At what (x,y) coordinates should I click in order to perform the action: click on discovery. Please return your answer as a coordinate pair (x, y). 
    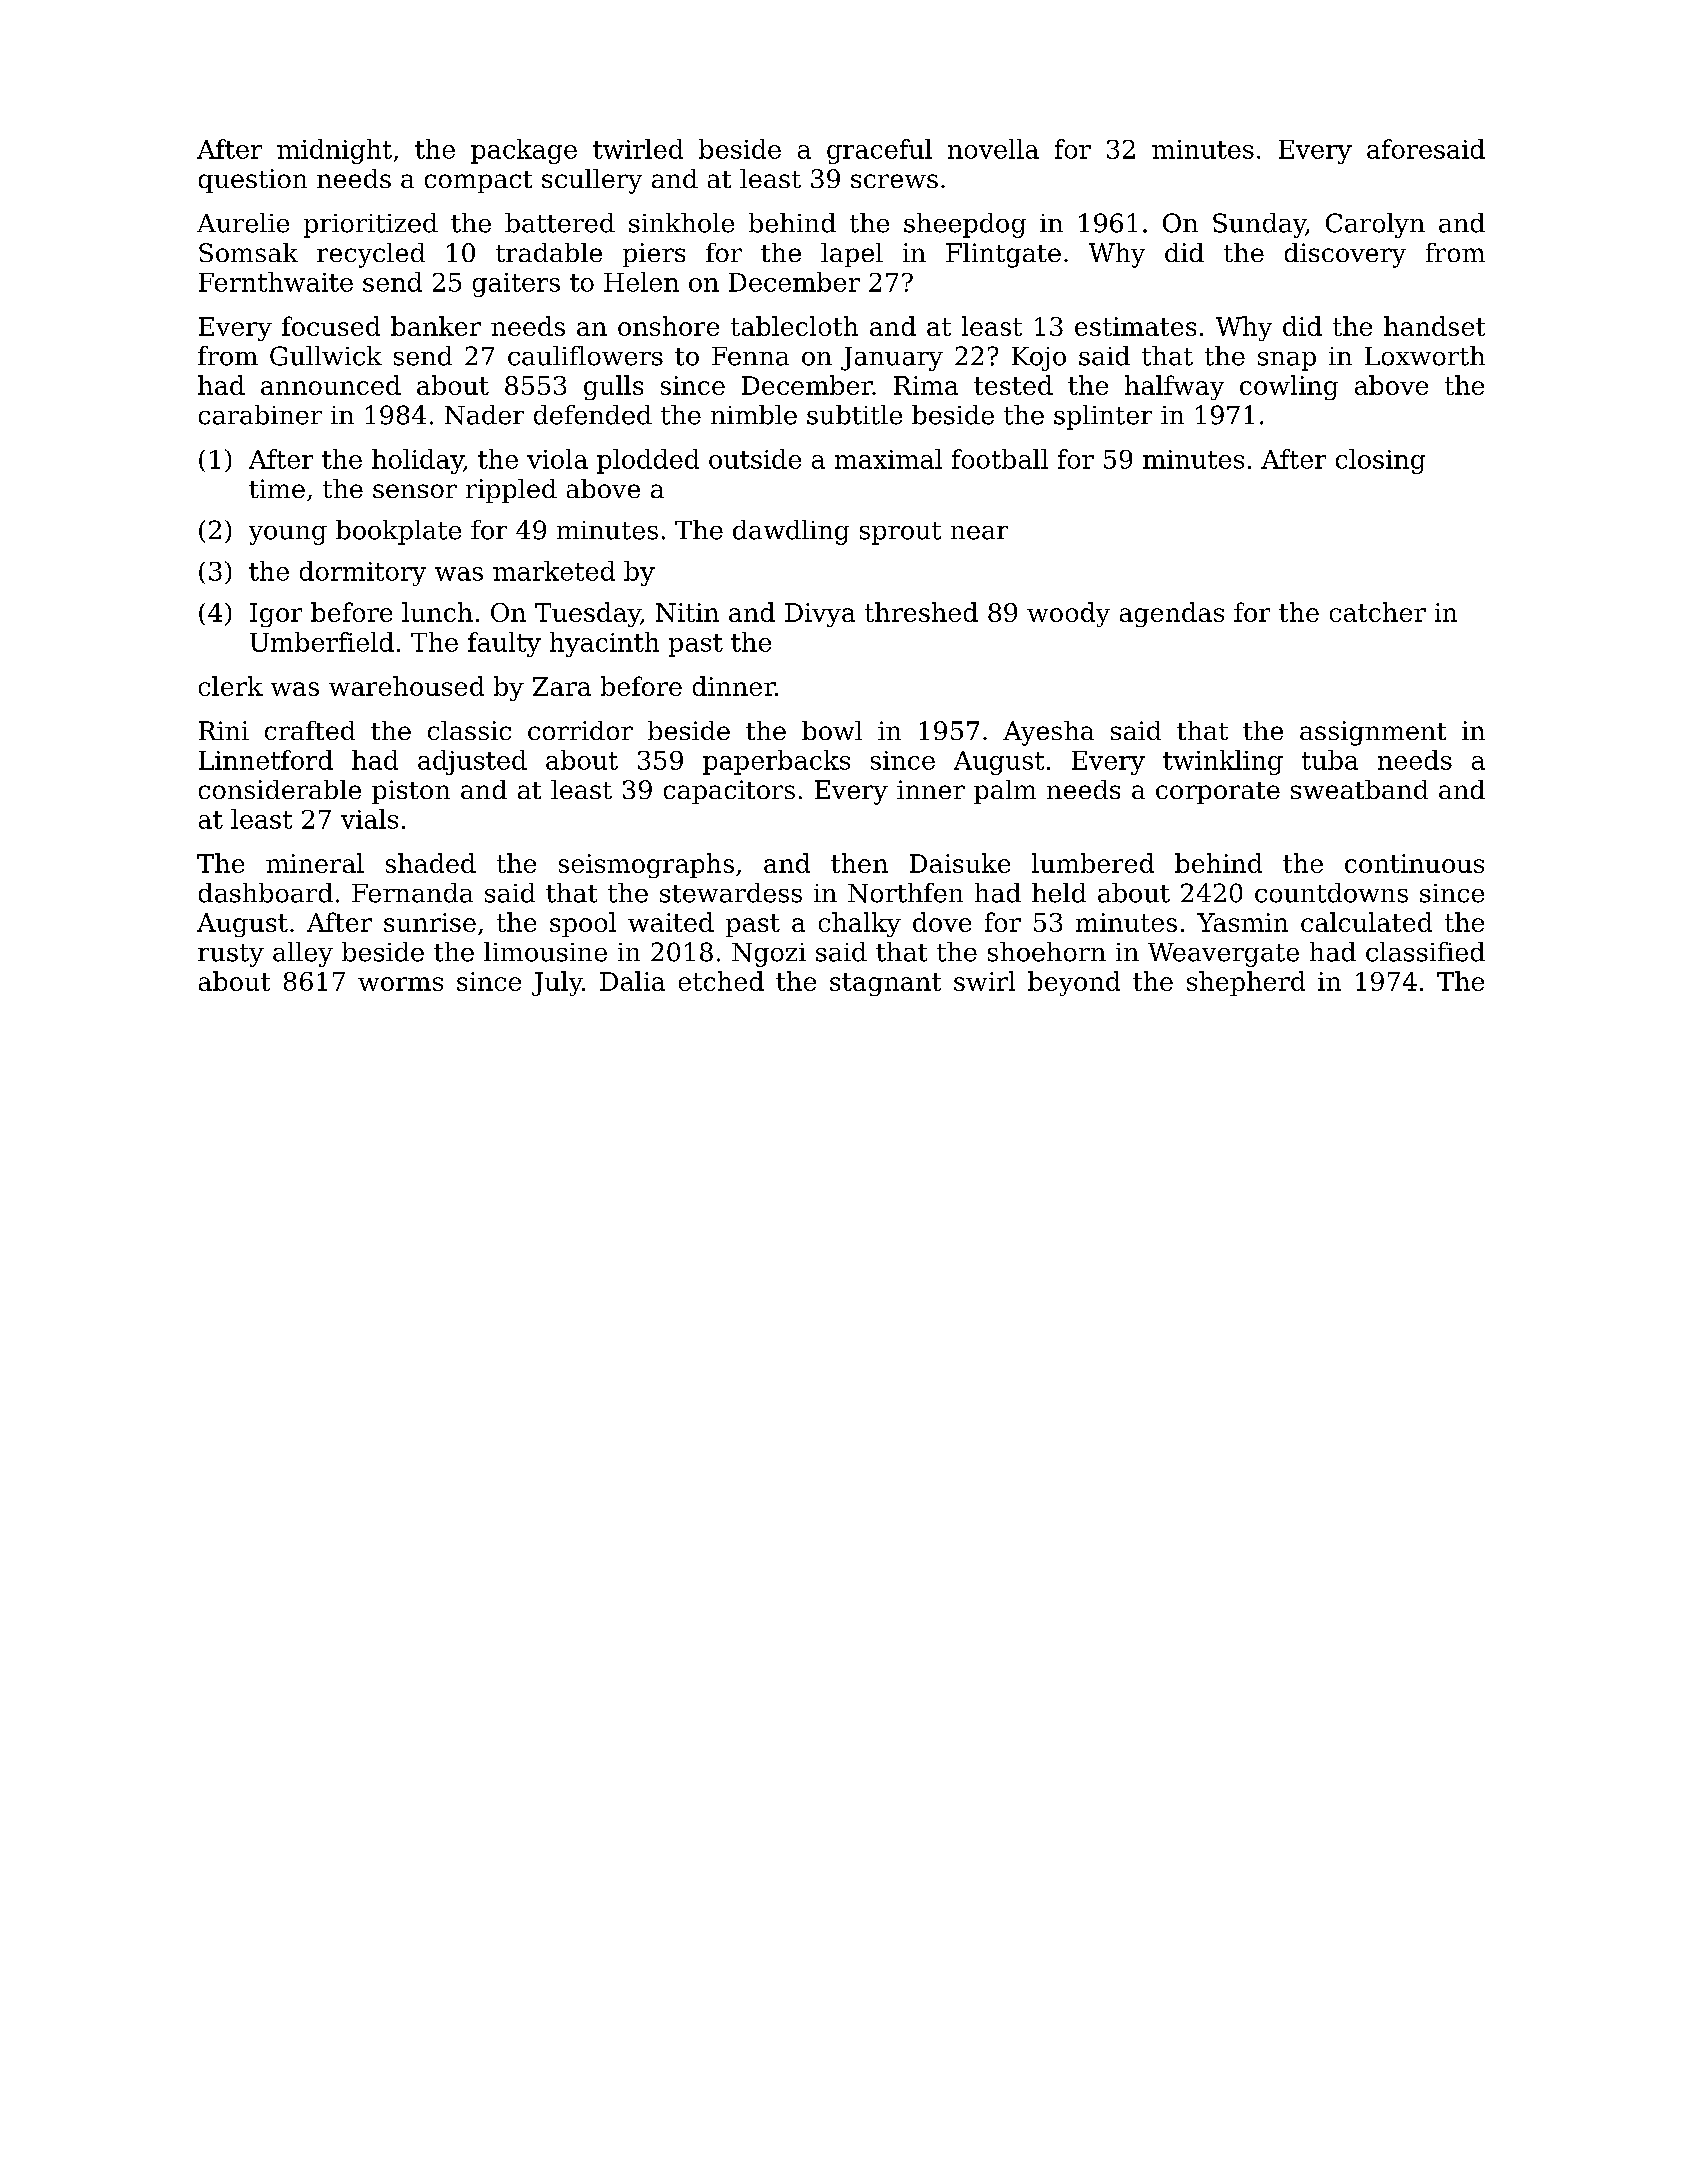
    Looking at the image, I should click on (1345, 255).
